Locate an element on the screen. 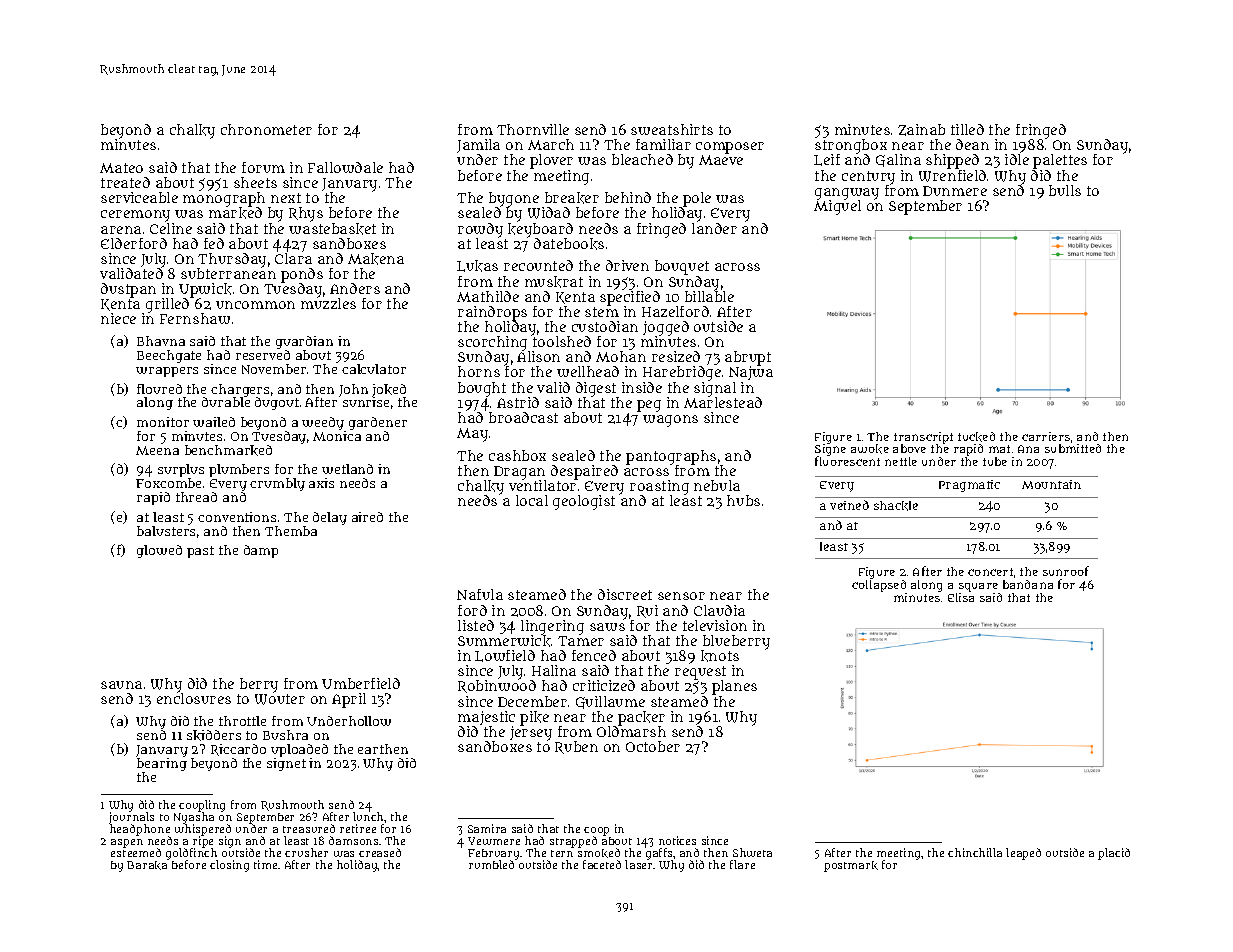 The width and height of the screenshot is (1233, 952). chronometer is located at coordinates (266, 129).
